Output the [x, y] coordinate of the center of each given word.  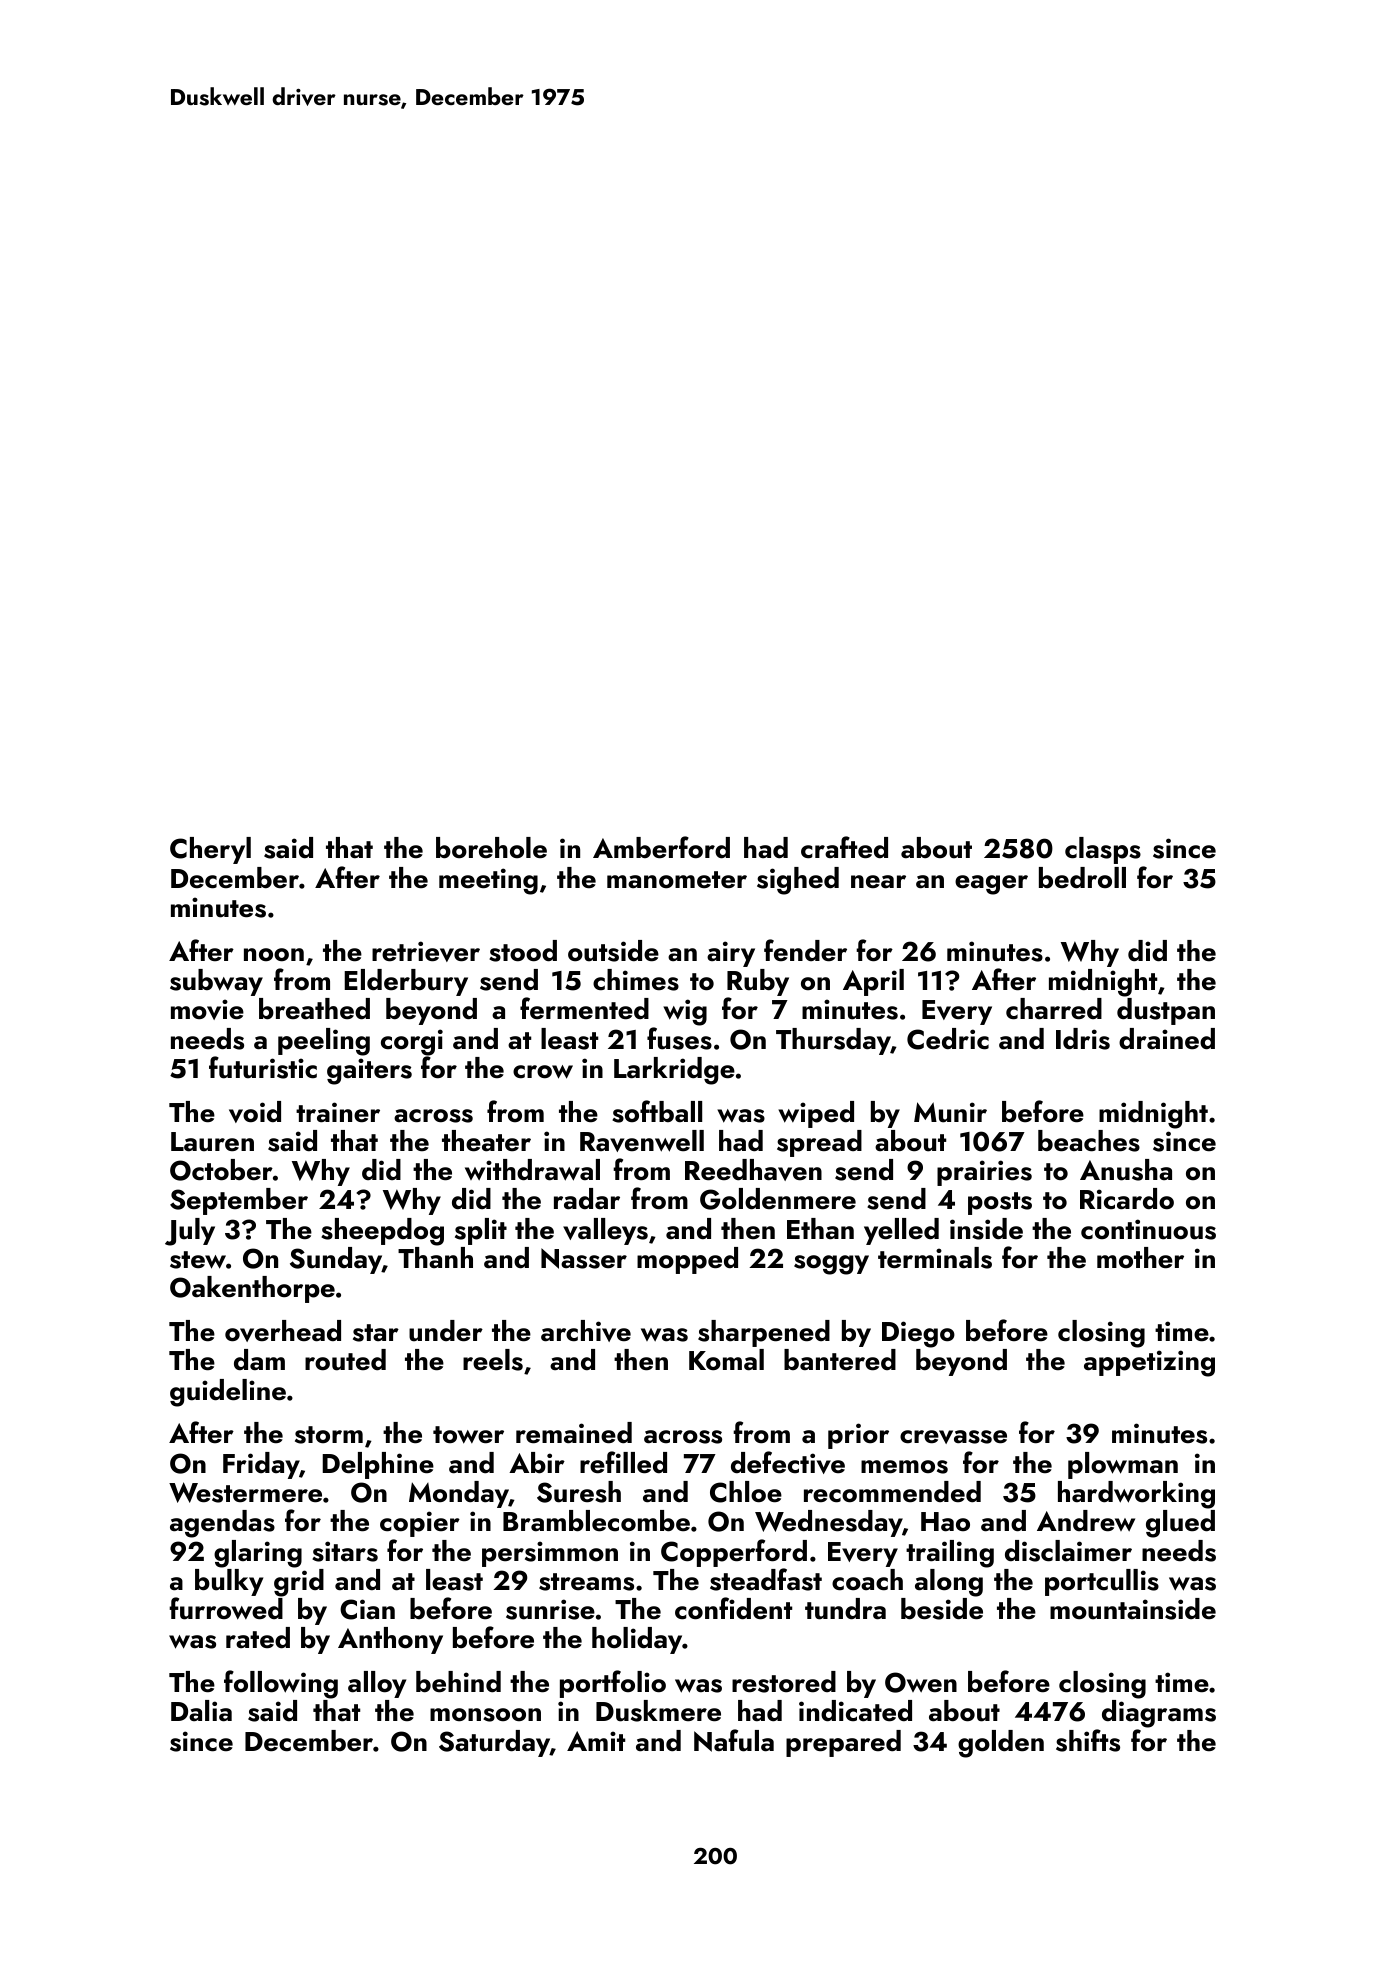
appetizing [1149, 1363]
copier [420, 1524]
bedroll [1082, 878]
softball [657, 1111]
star [376, 1333]
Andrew [1086, 1521]
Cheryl [210, 850]
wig [685, 1012]
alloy [377, 1684]
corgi [412, 1042]
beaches [1089, 1141]
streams [586, 1582]
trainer [338, 1112]
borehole [491, 848]
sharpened [764, 1333]
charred [1054, 1009]
